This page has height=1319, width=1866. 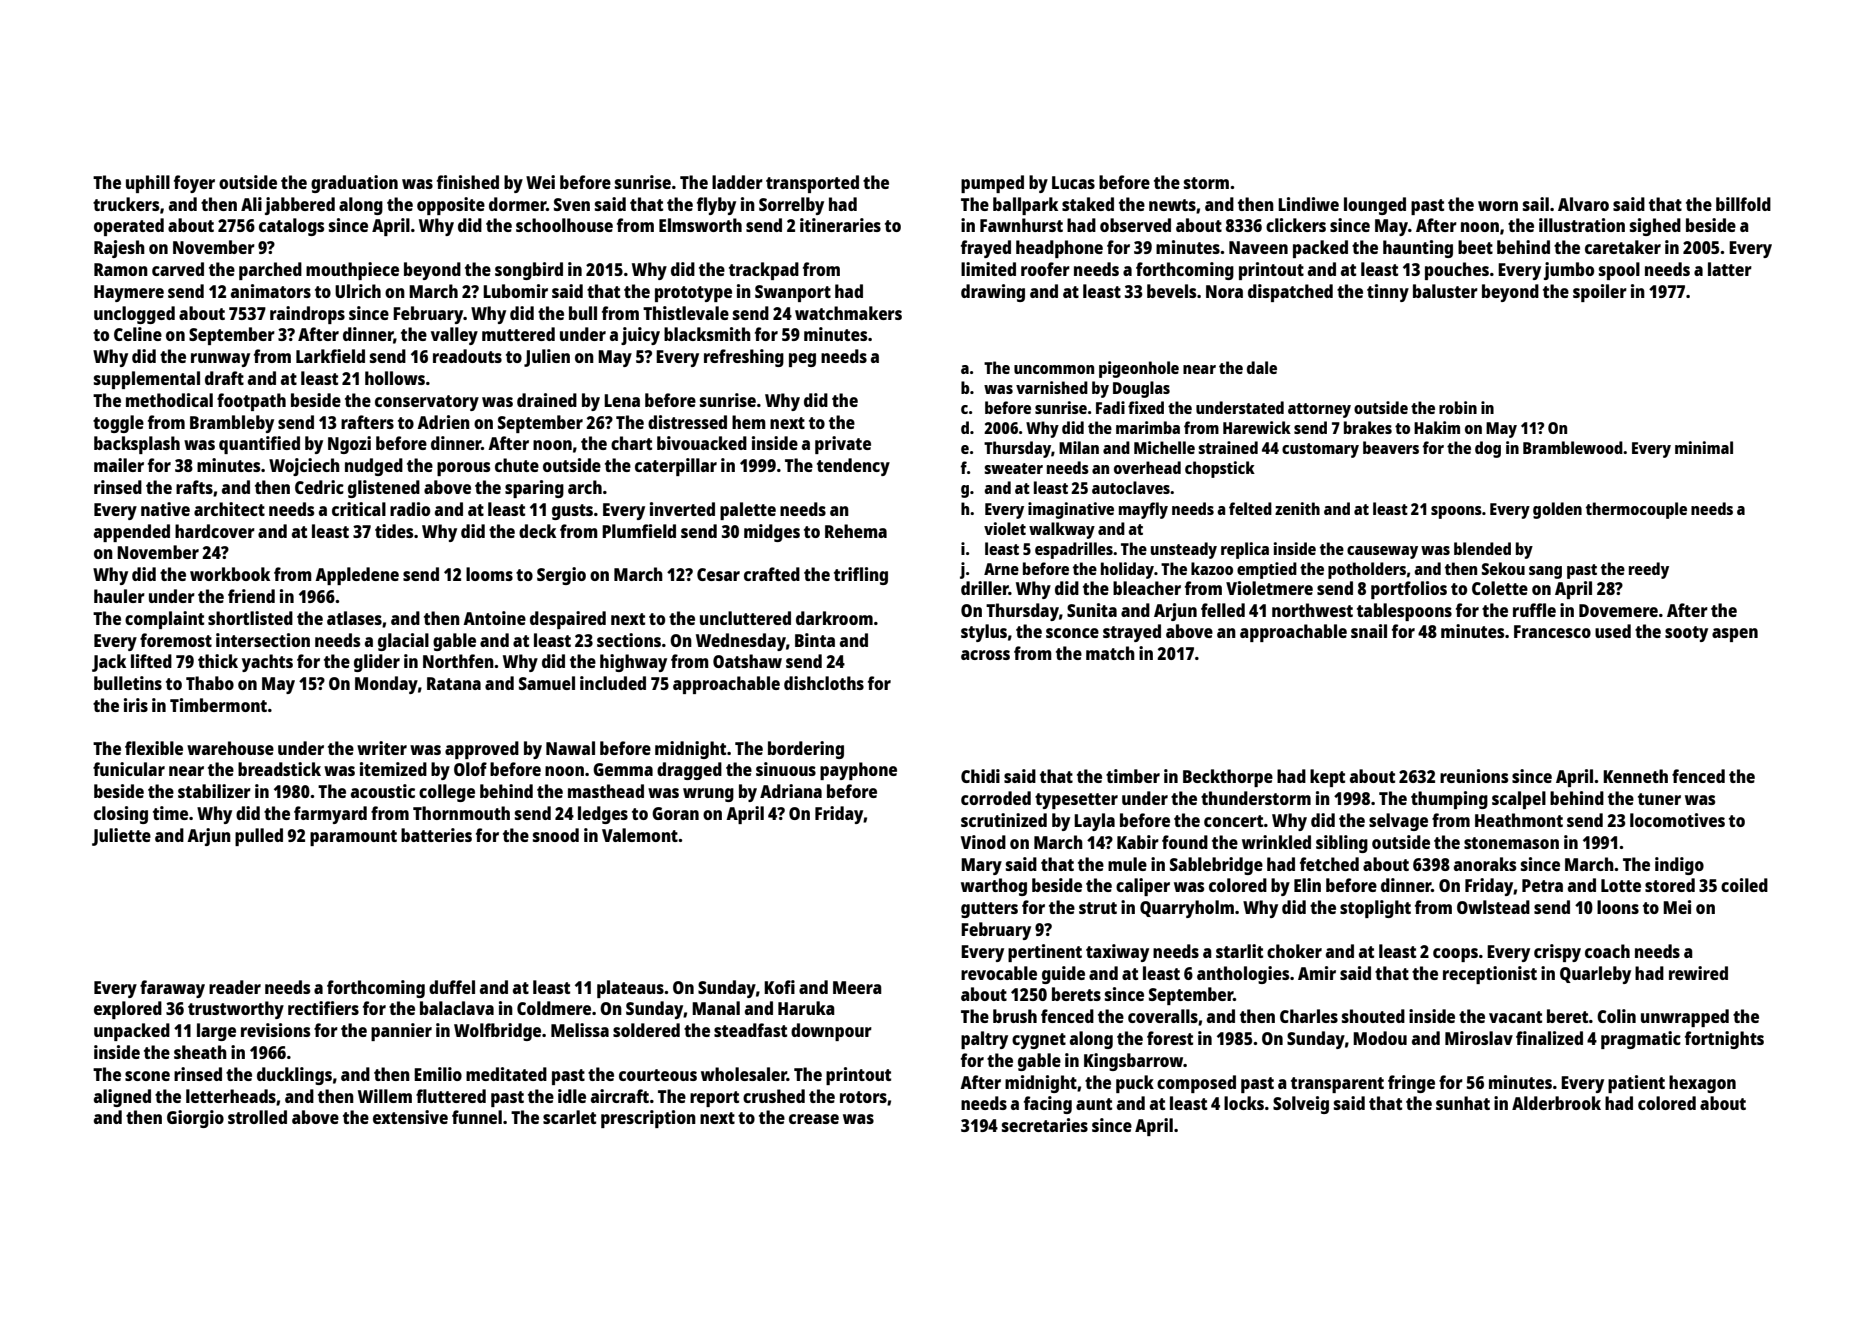 What do you see at coordinates (1458, 407) in the page?
I see `robin` at bounding box center [1458, 407].
